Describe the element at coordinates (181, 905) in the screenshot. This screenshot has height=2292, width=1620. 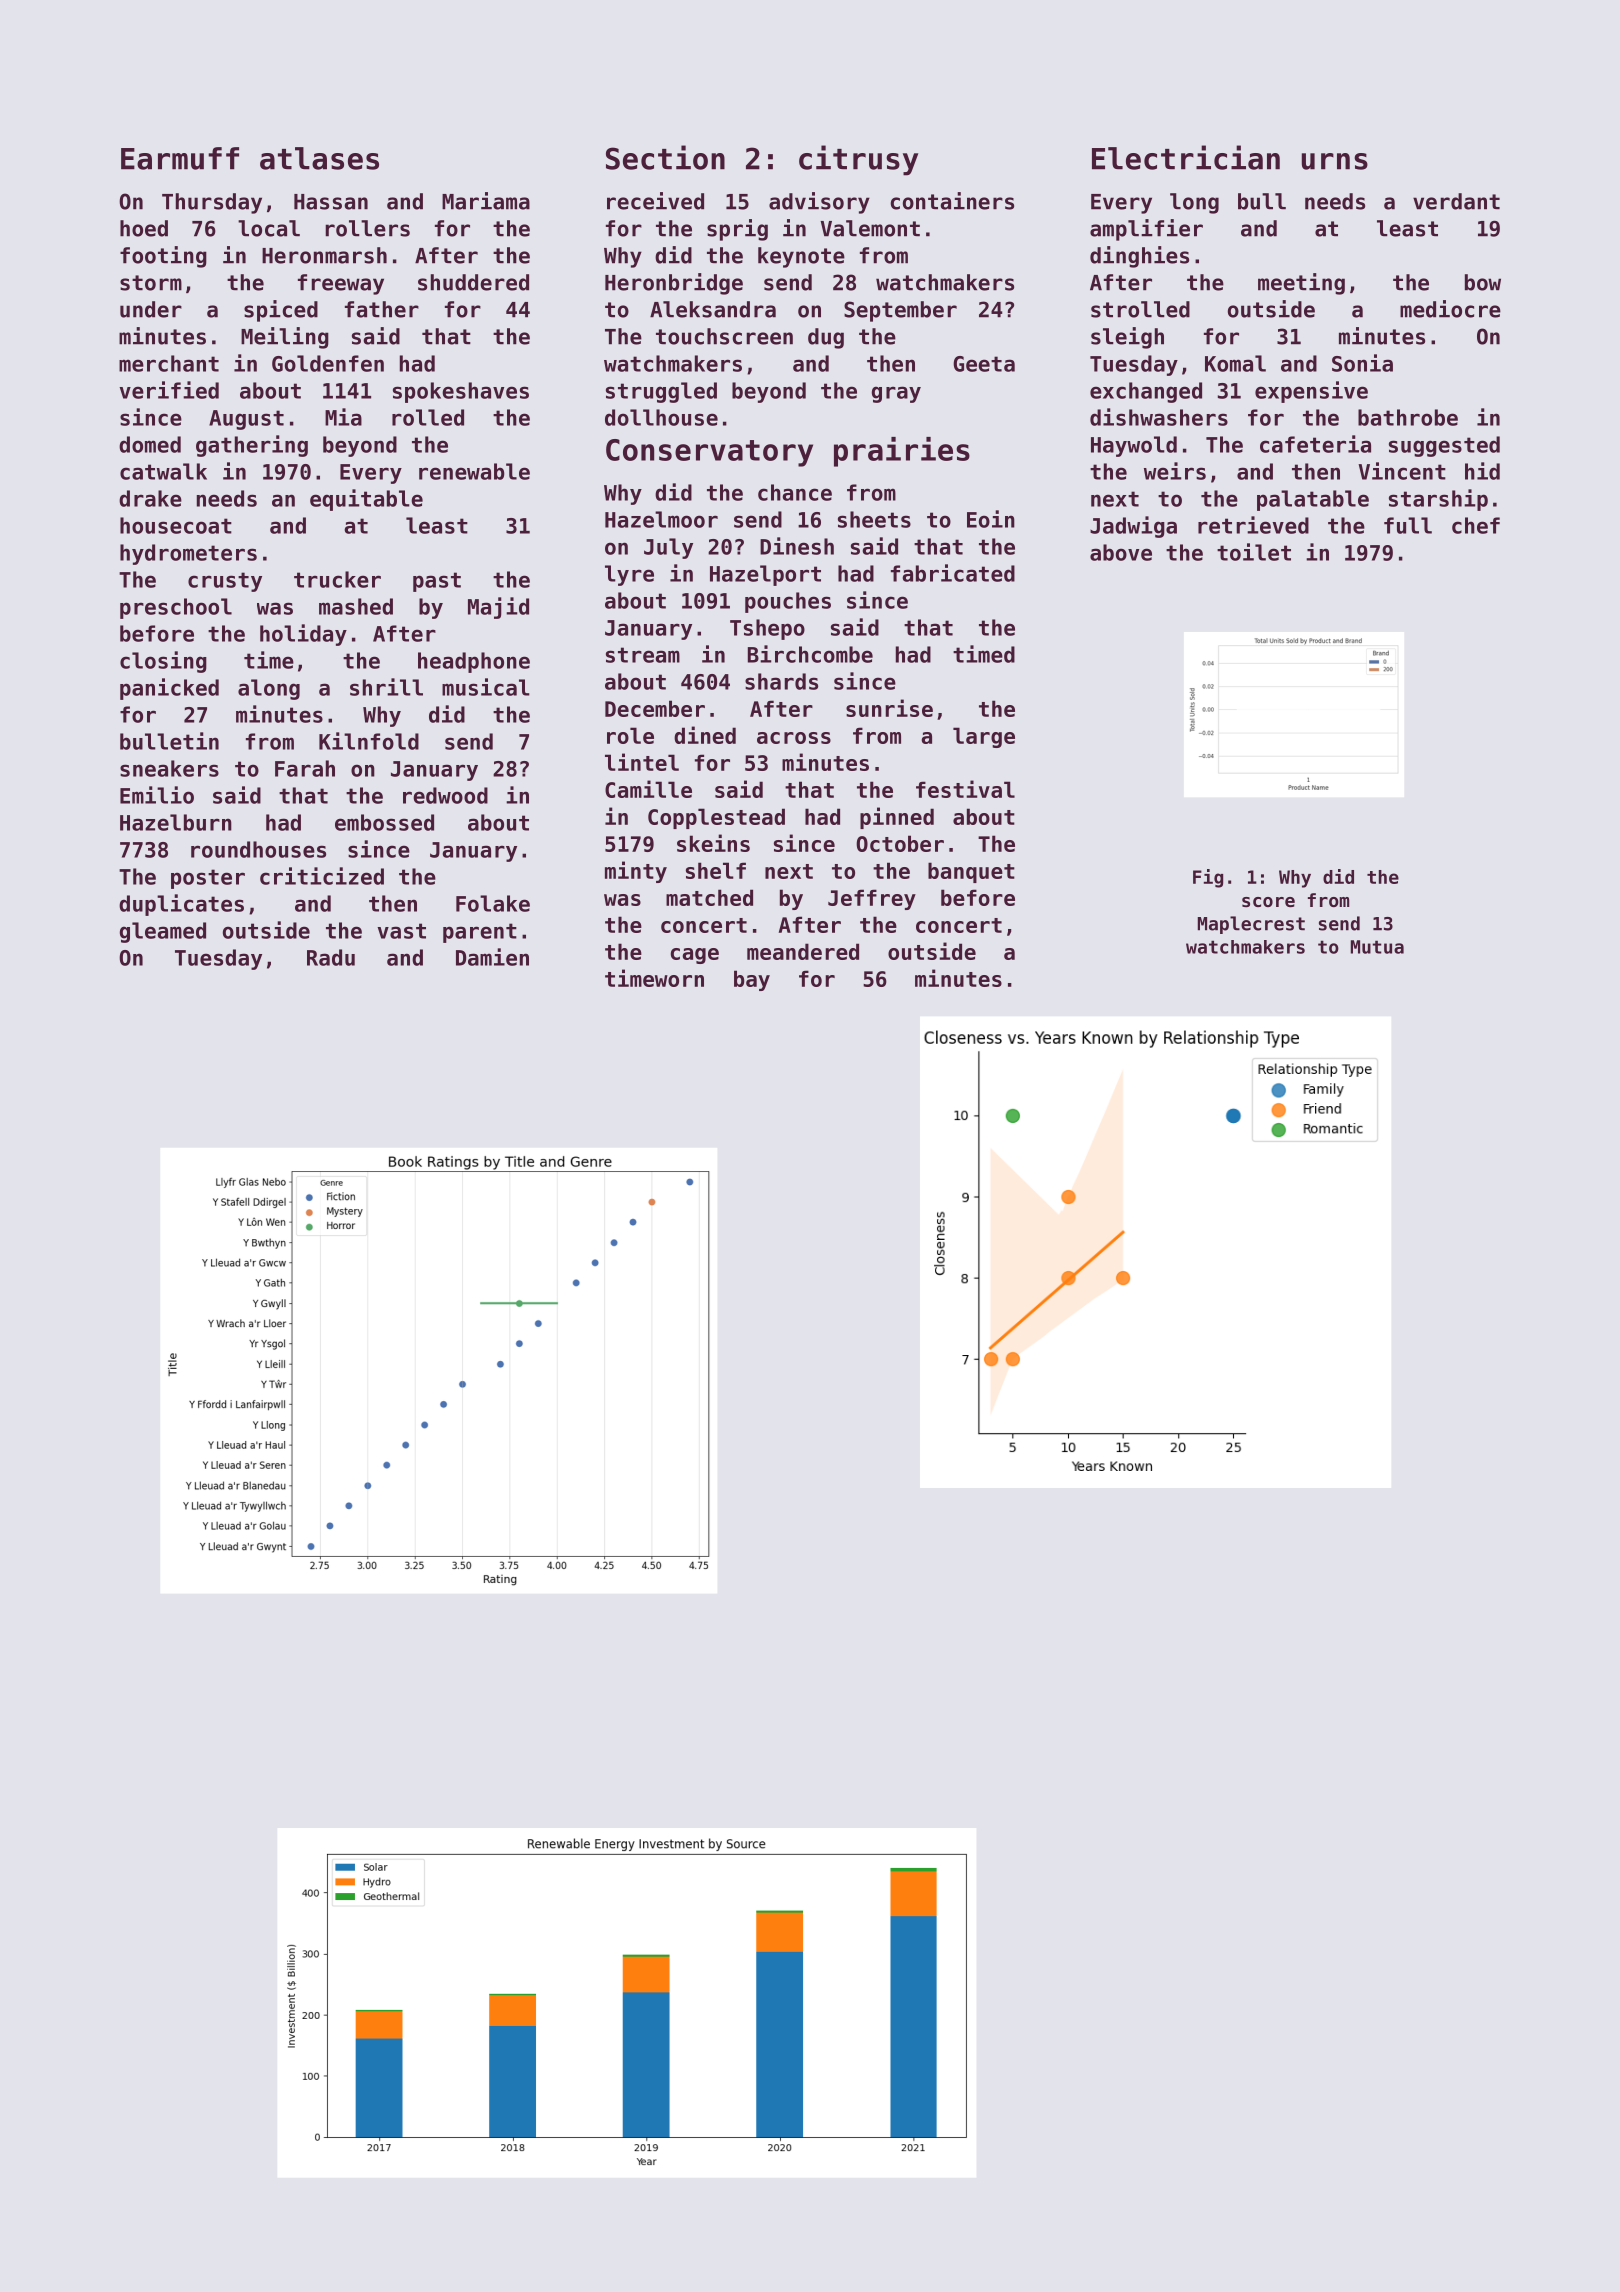
I see `duplicates` at that location.
